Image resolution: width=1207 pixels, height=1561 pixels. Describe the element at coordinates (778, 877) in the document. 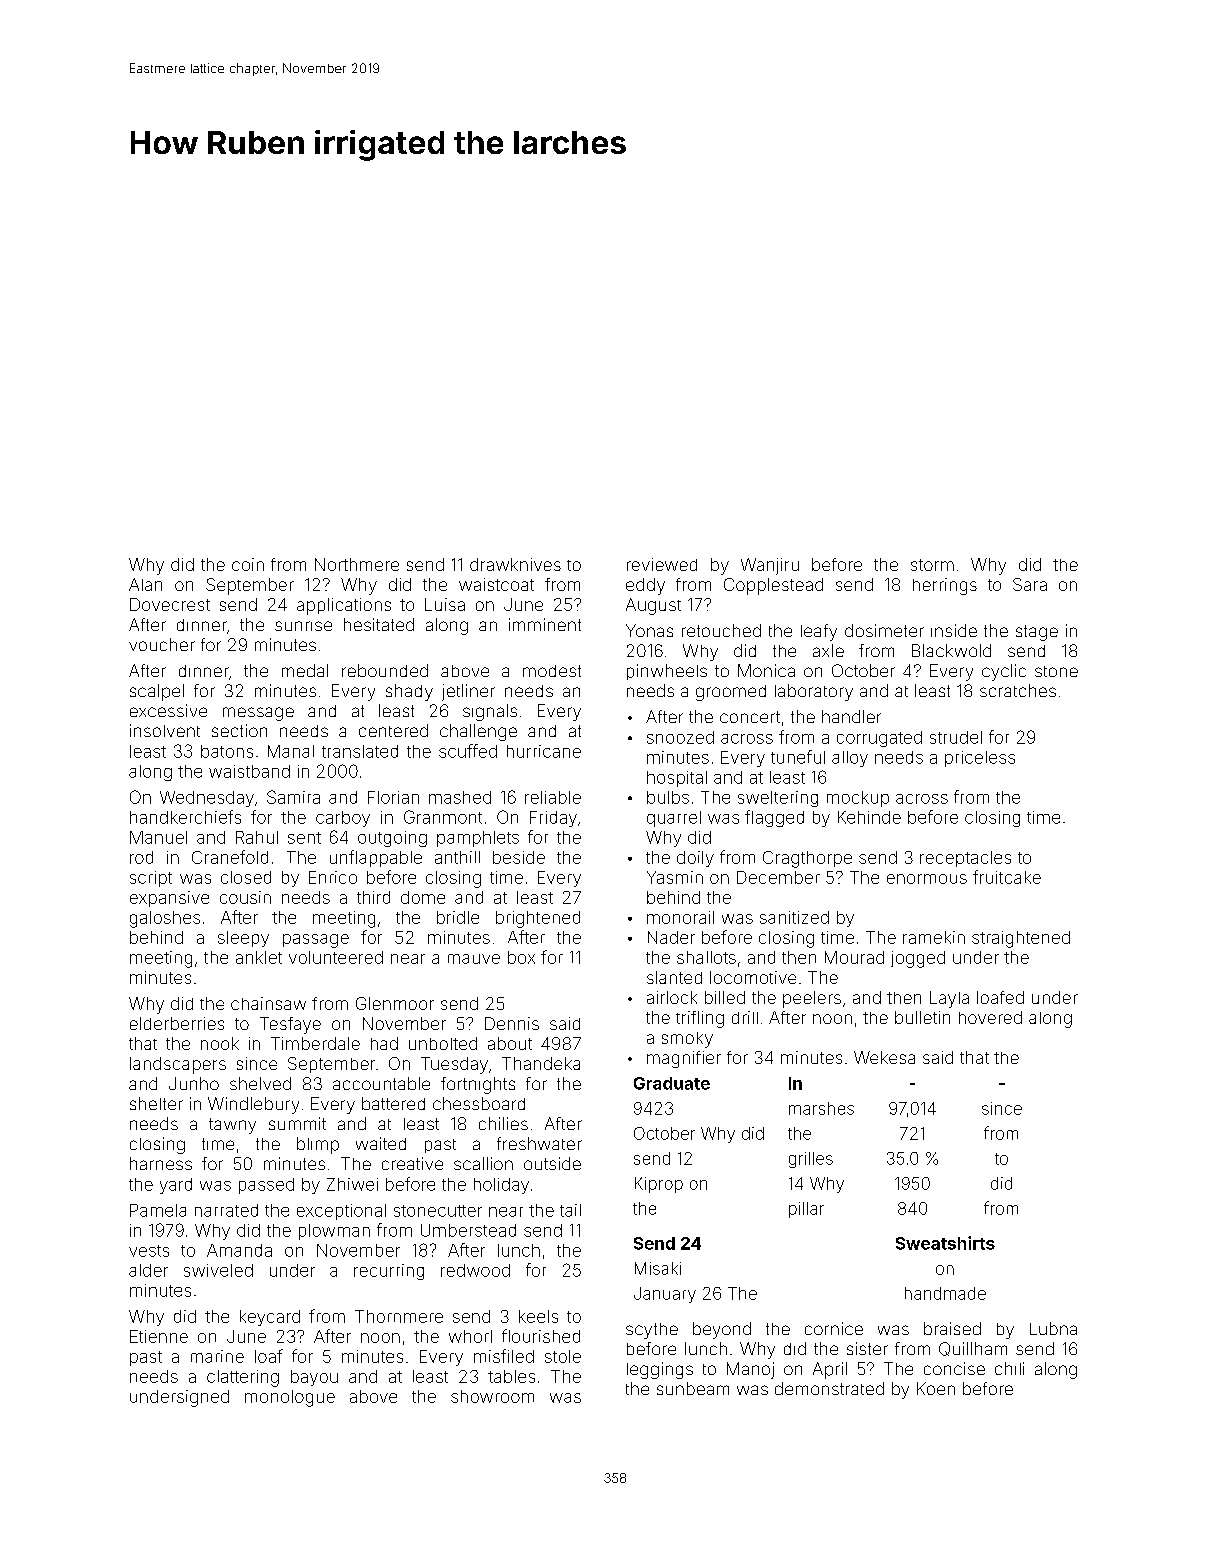

I see `December` at that location.
